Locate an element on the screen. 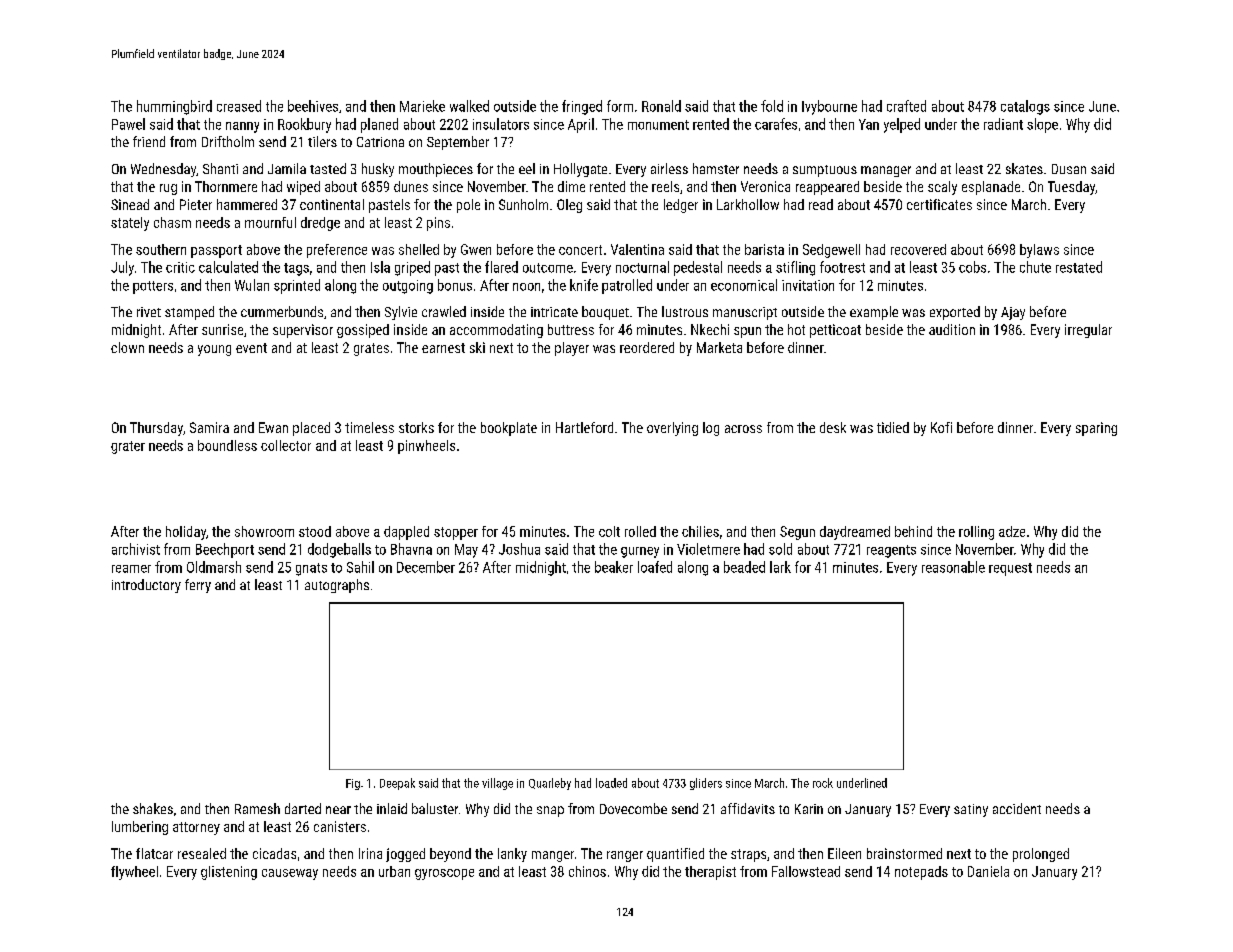 The image size is (1233, 952). shakes is located at coordinates (153, 808).
